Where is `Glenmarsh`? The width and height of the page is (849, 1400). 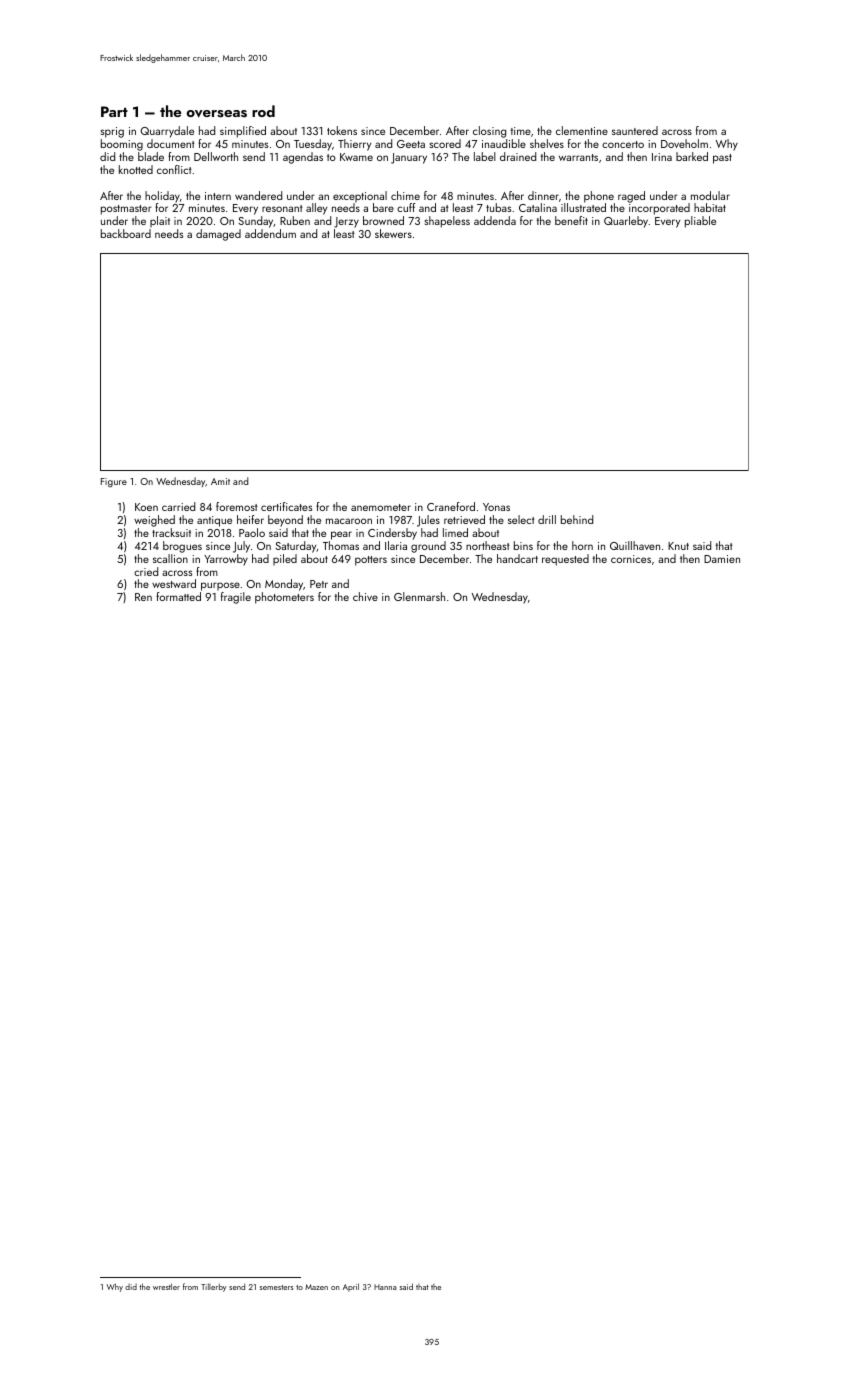 Glenmarsh is located at coordinates (419, 596).
